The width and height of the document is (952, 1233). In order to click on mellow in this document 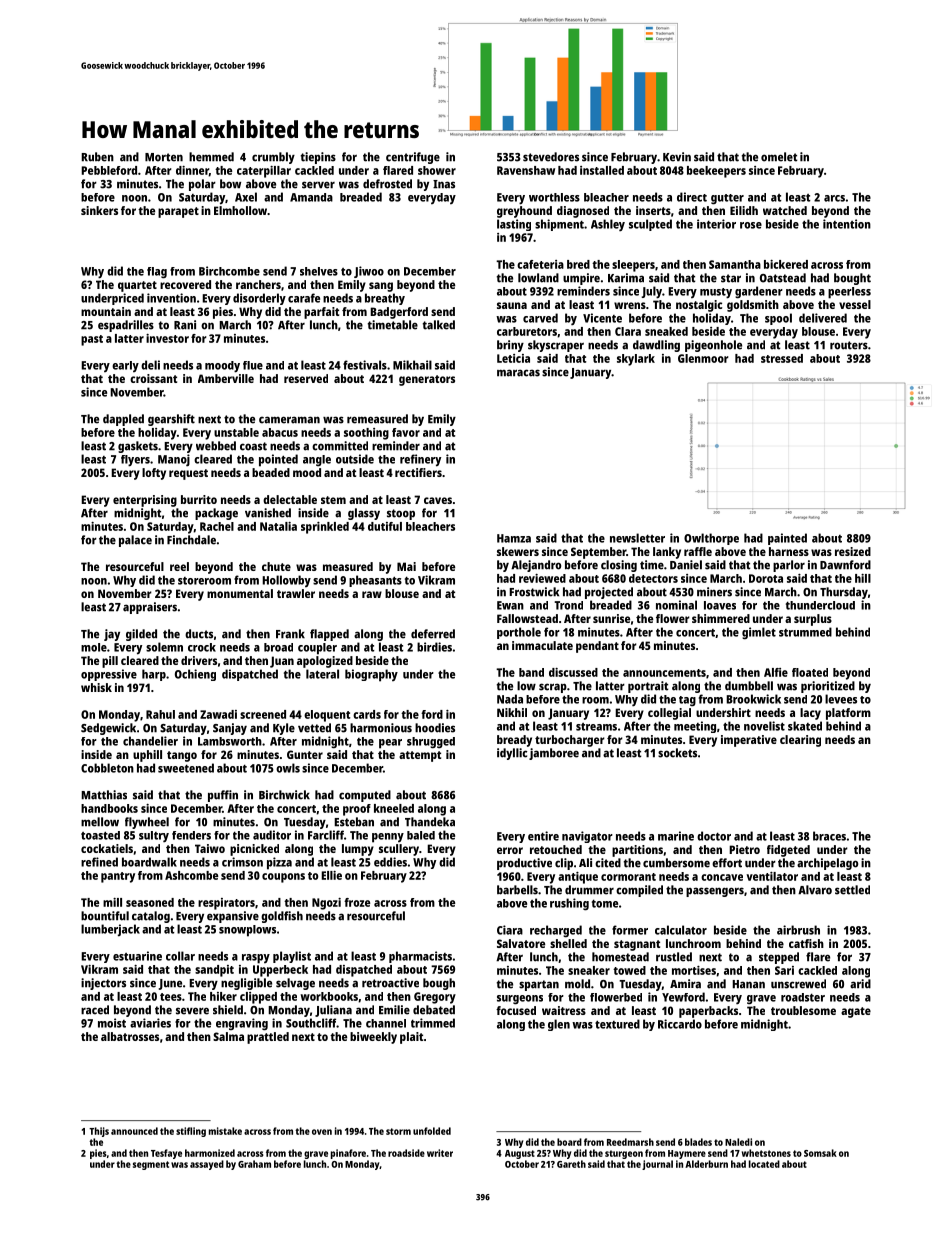, I will do `click(100, 822)`.
